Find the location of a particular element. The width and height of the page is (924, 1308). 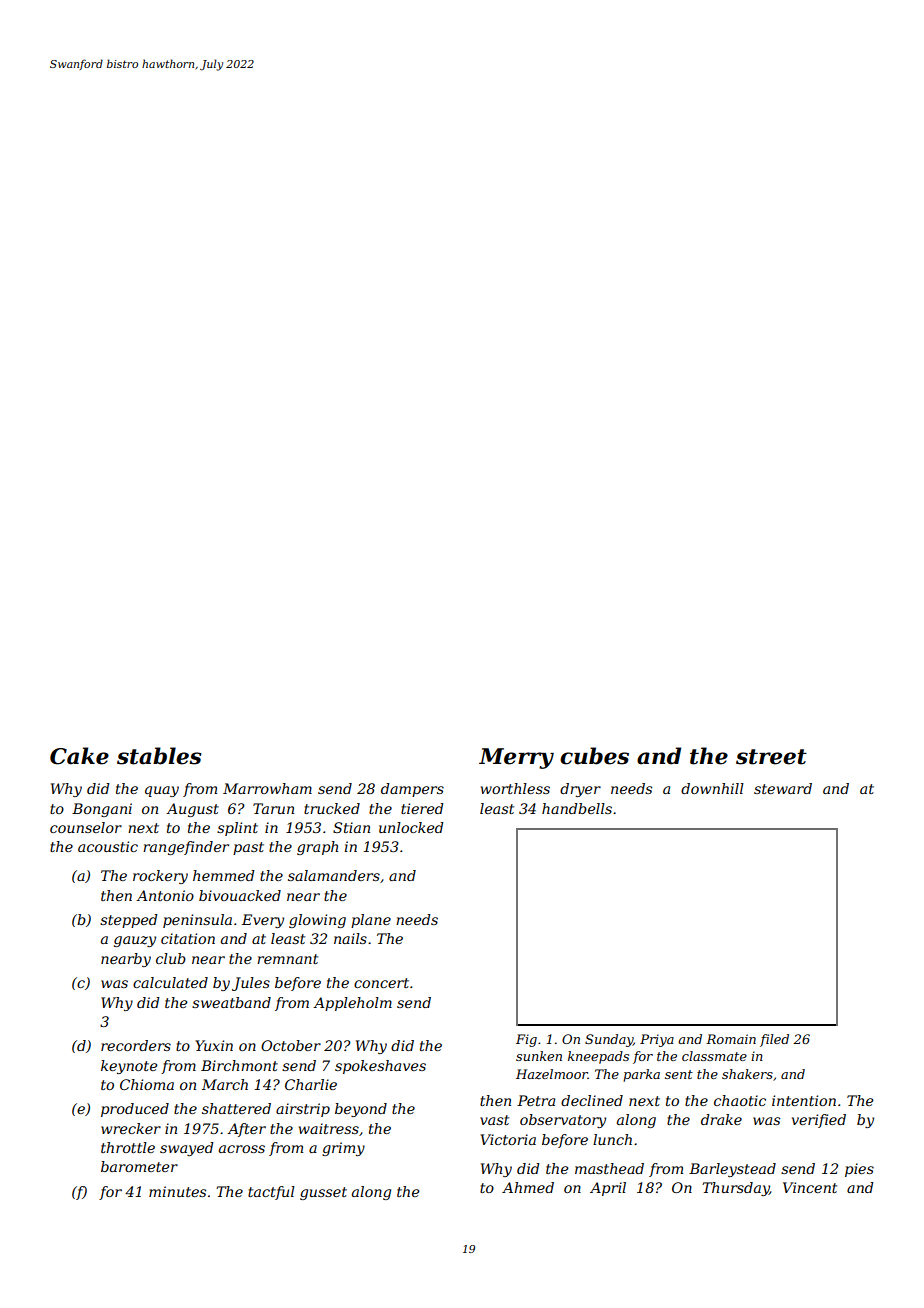

street is located at coordinates (771, 757).
